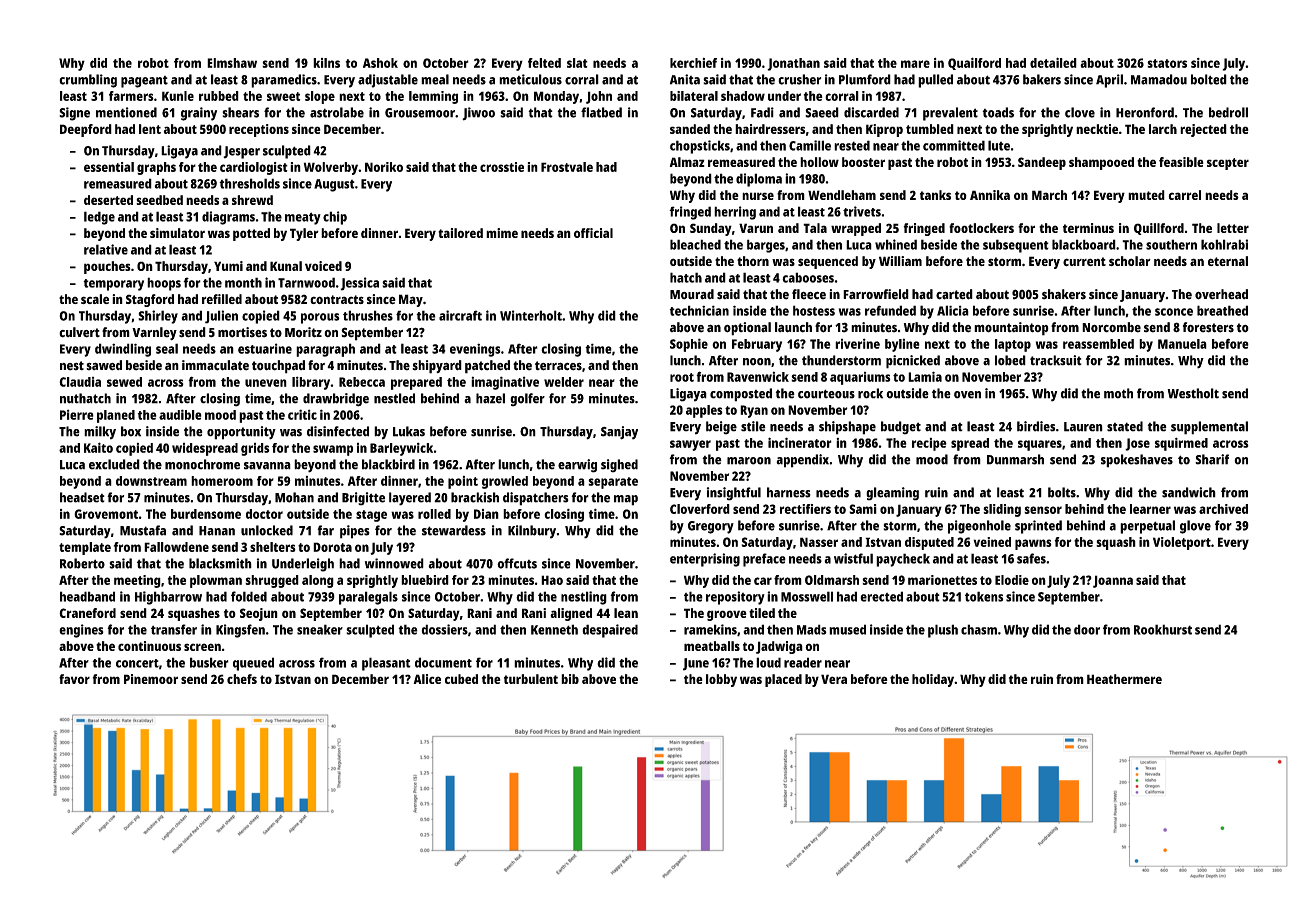 The height and width of the screenshot is (924, 1308). Describe the element at coordinates (137, 581) in the screenshot. I see `meeting` at that location.
